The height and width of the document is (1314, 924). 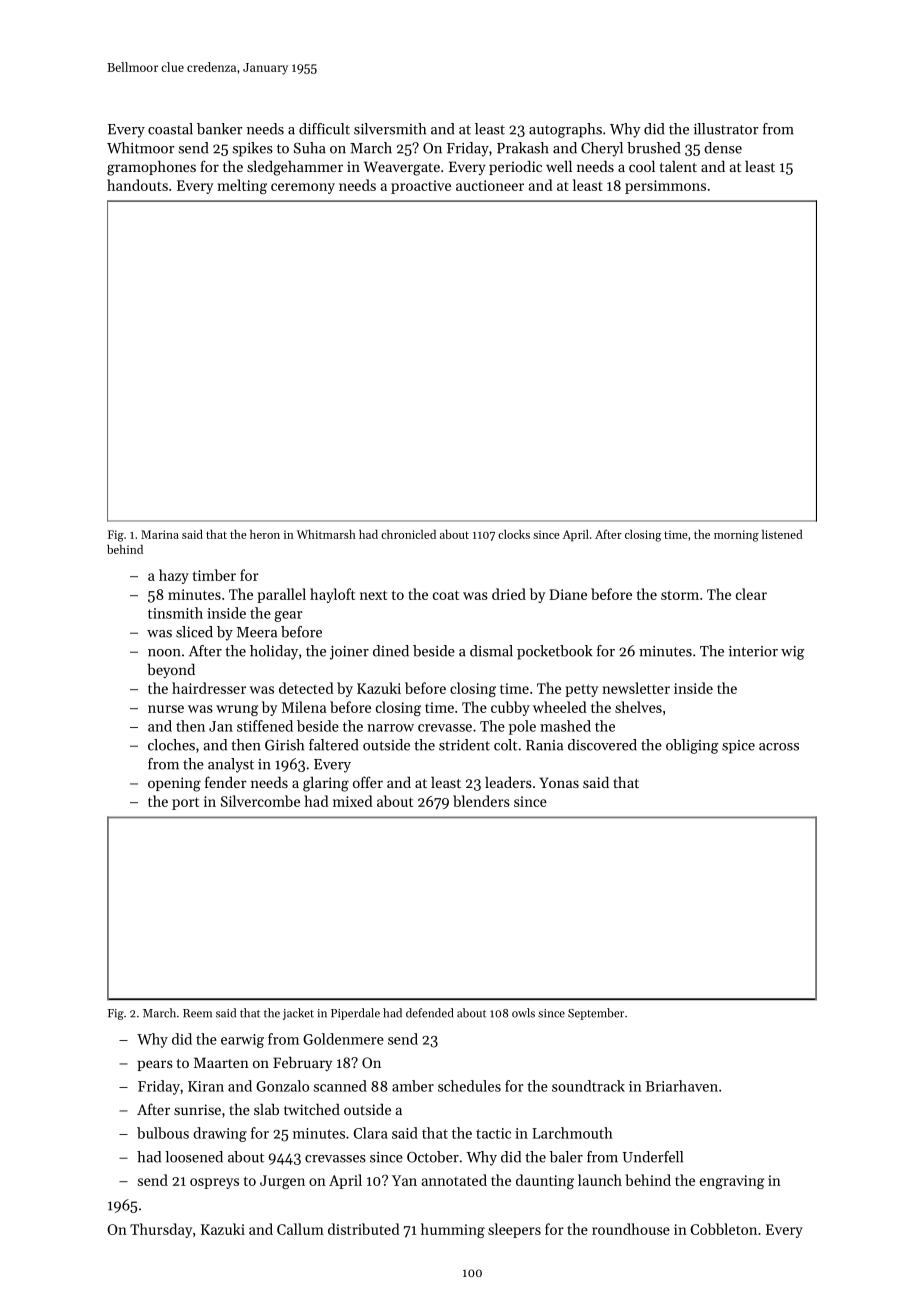 I want to click on loosened, so click(x=194, y=1157).
